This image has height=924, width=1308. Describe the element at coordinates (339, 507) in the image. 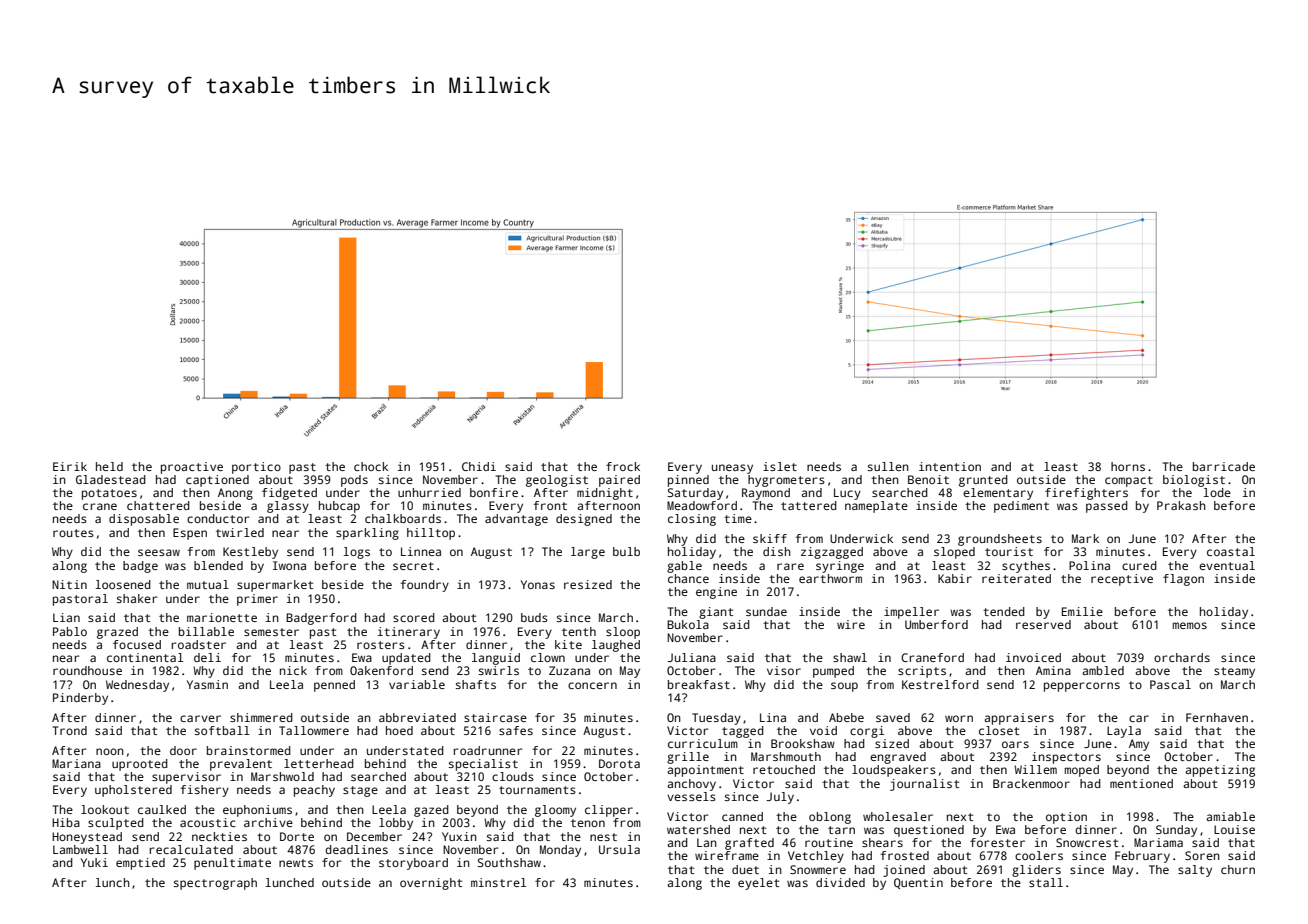

I see `hubcap` at that location.
